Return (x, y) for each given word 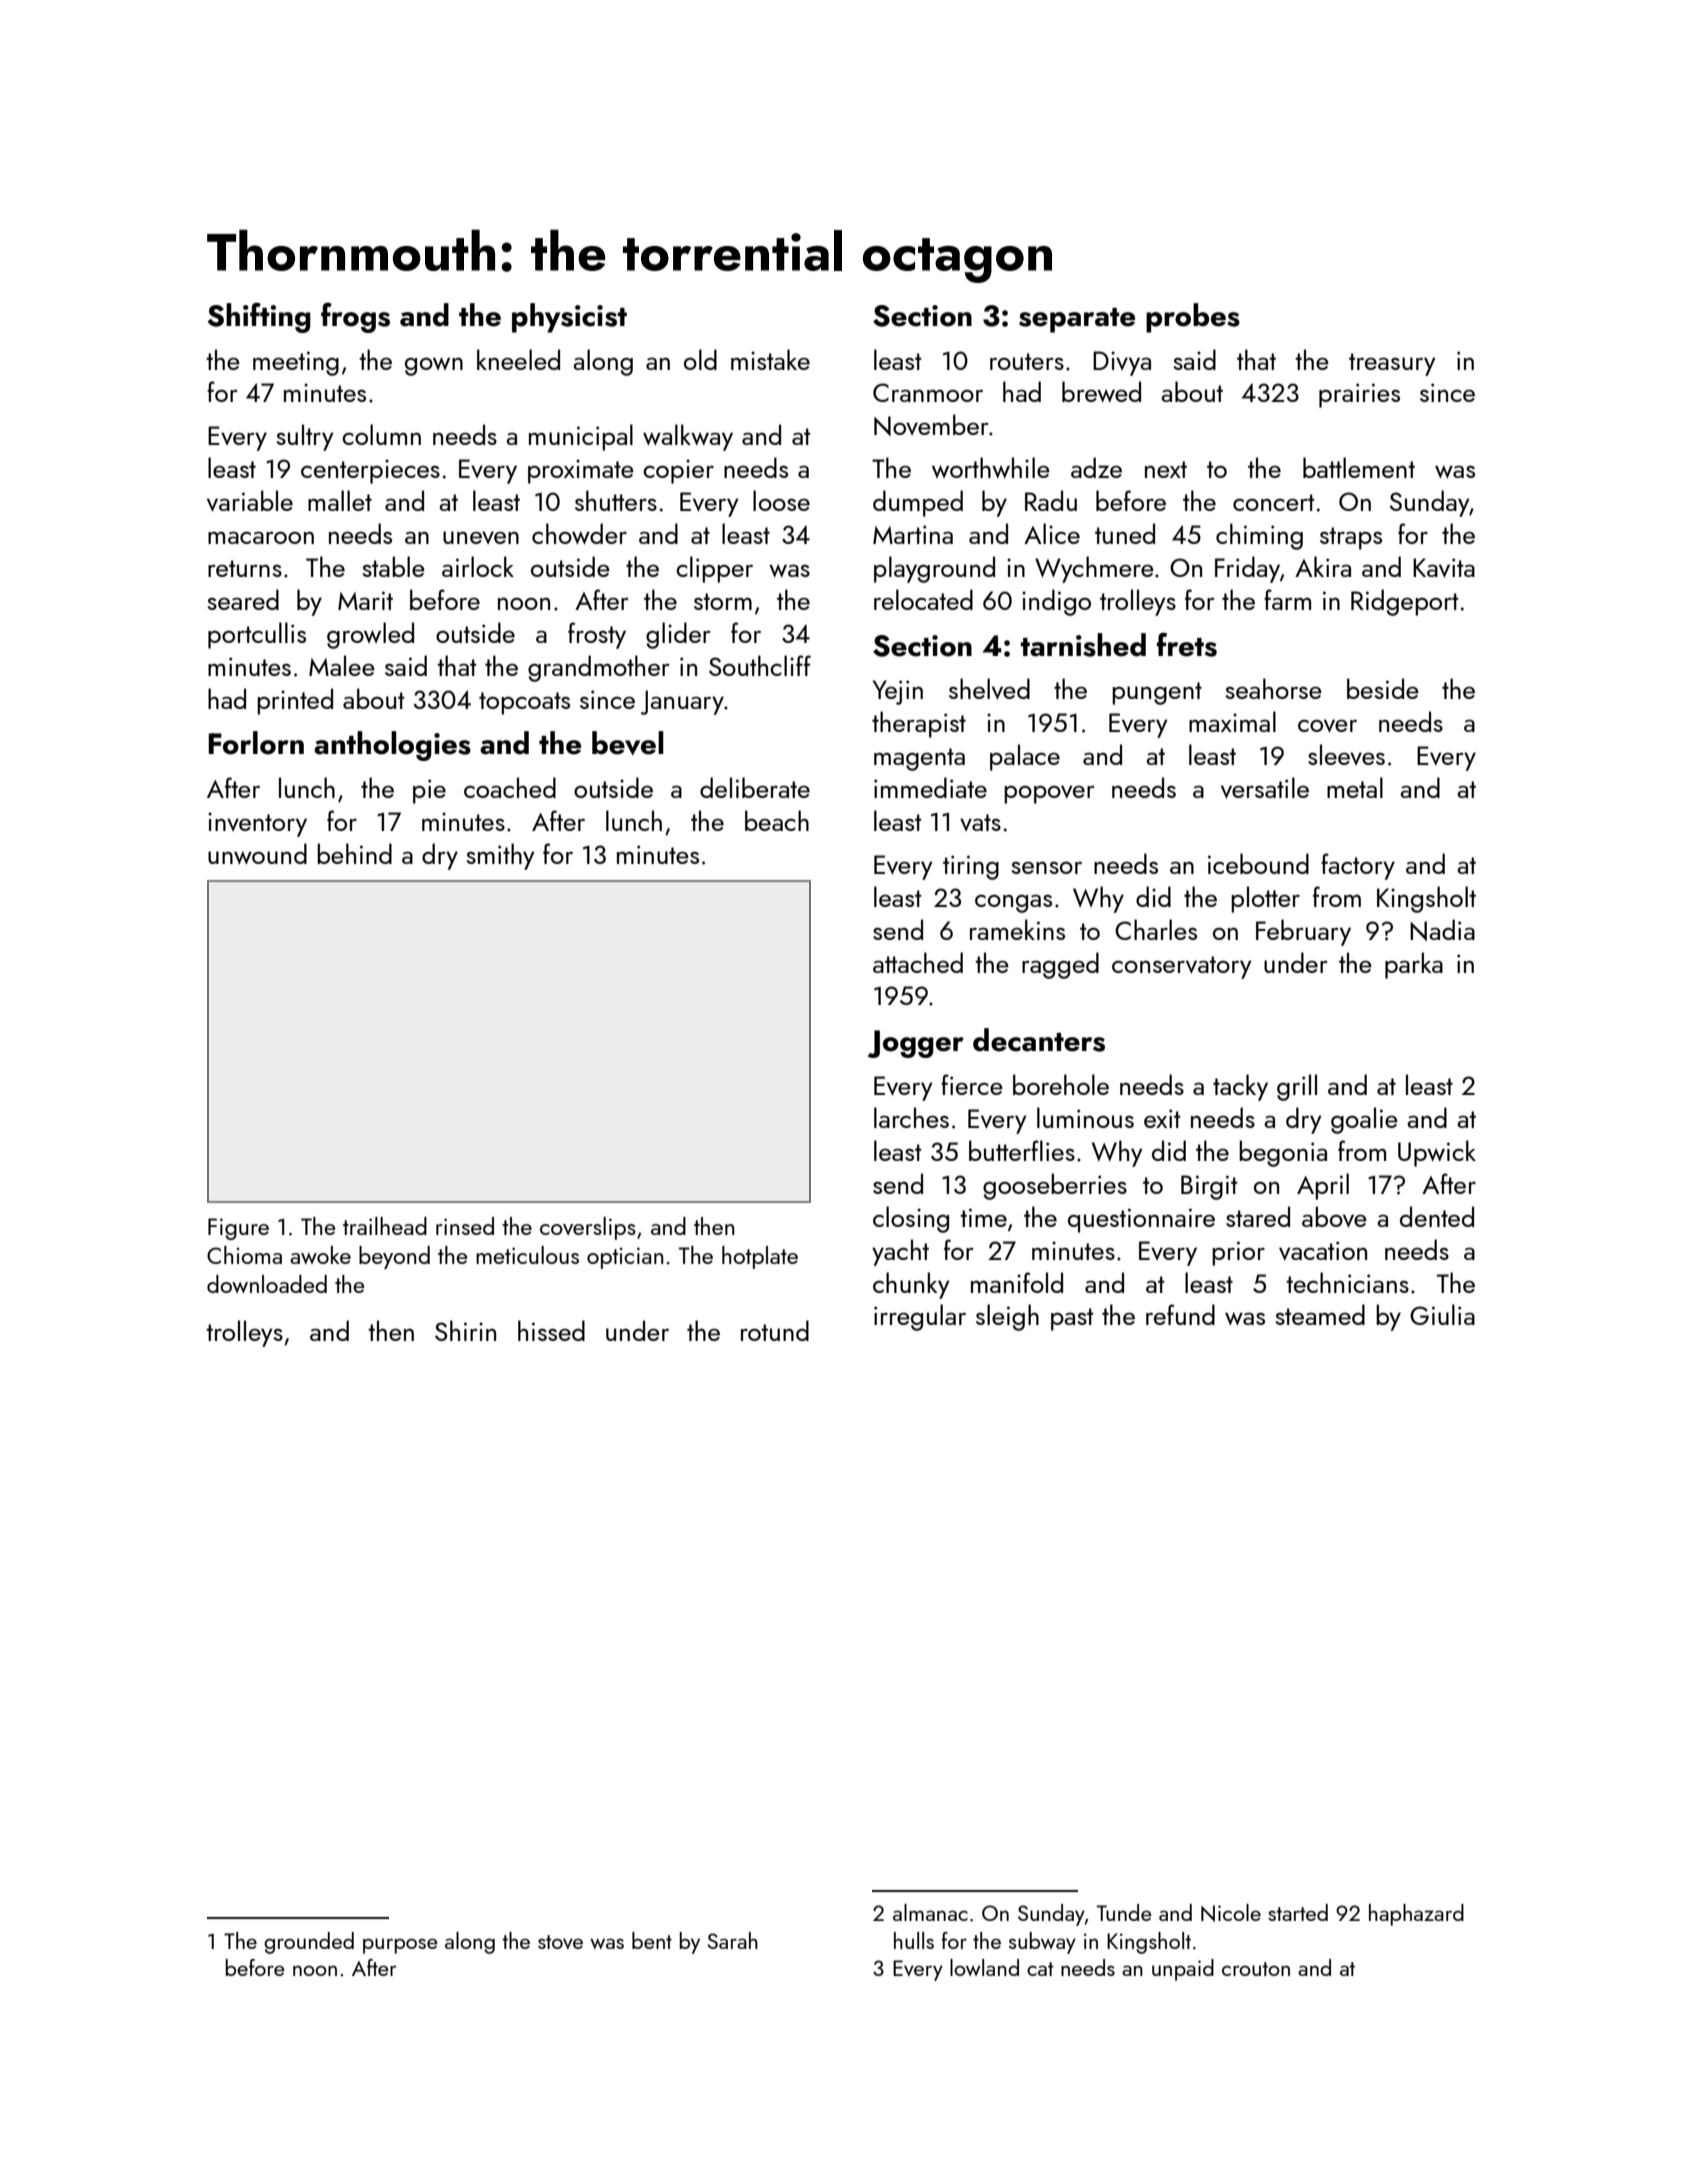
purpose (400, 1946)
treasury (1392, 364)
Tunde (1124, 1912)
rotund (775, 1330)
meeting (296, 363)
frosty (597, 635)
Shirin (465, 1330)
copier (678, 471)
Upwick (1437, 1153)
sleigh (1007, 1317)
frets (1187, 644)
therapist (919, 724)
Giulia (1442, 1314)
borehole (1061, 1084)
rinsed (465, 1226)
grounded (309, 1943)
